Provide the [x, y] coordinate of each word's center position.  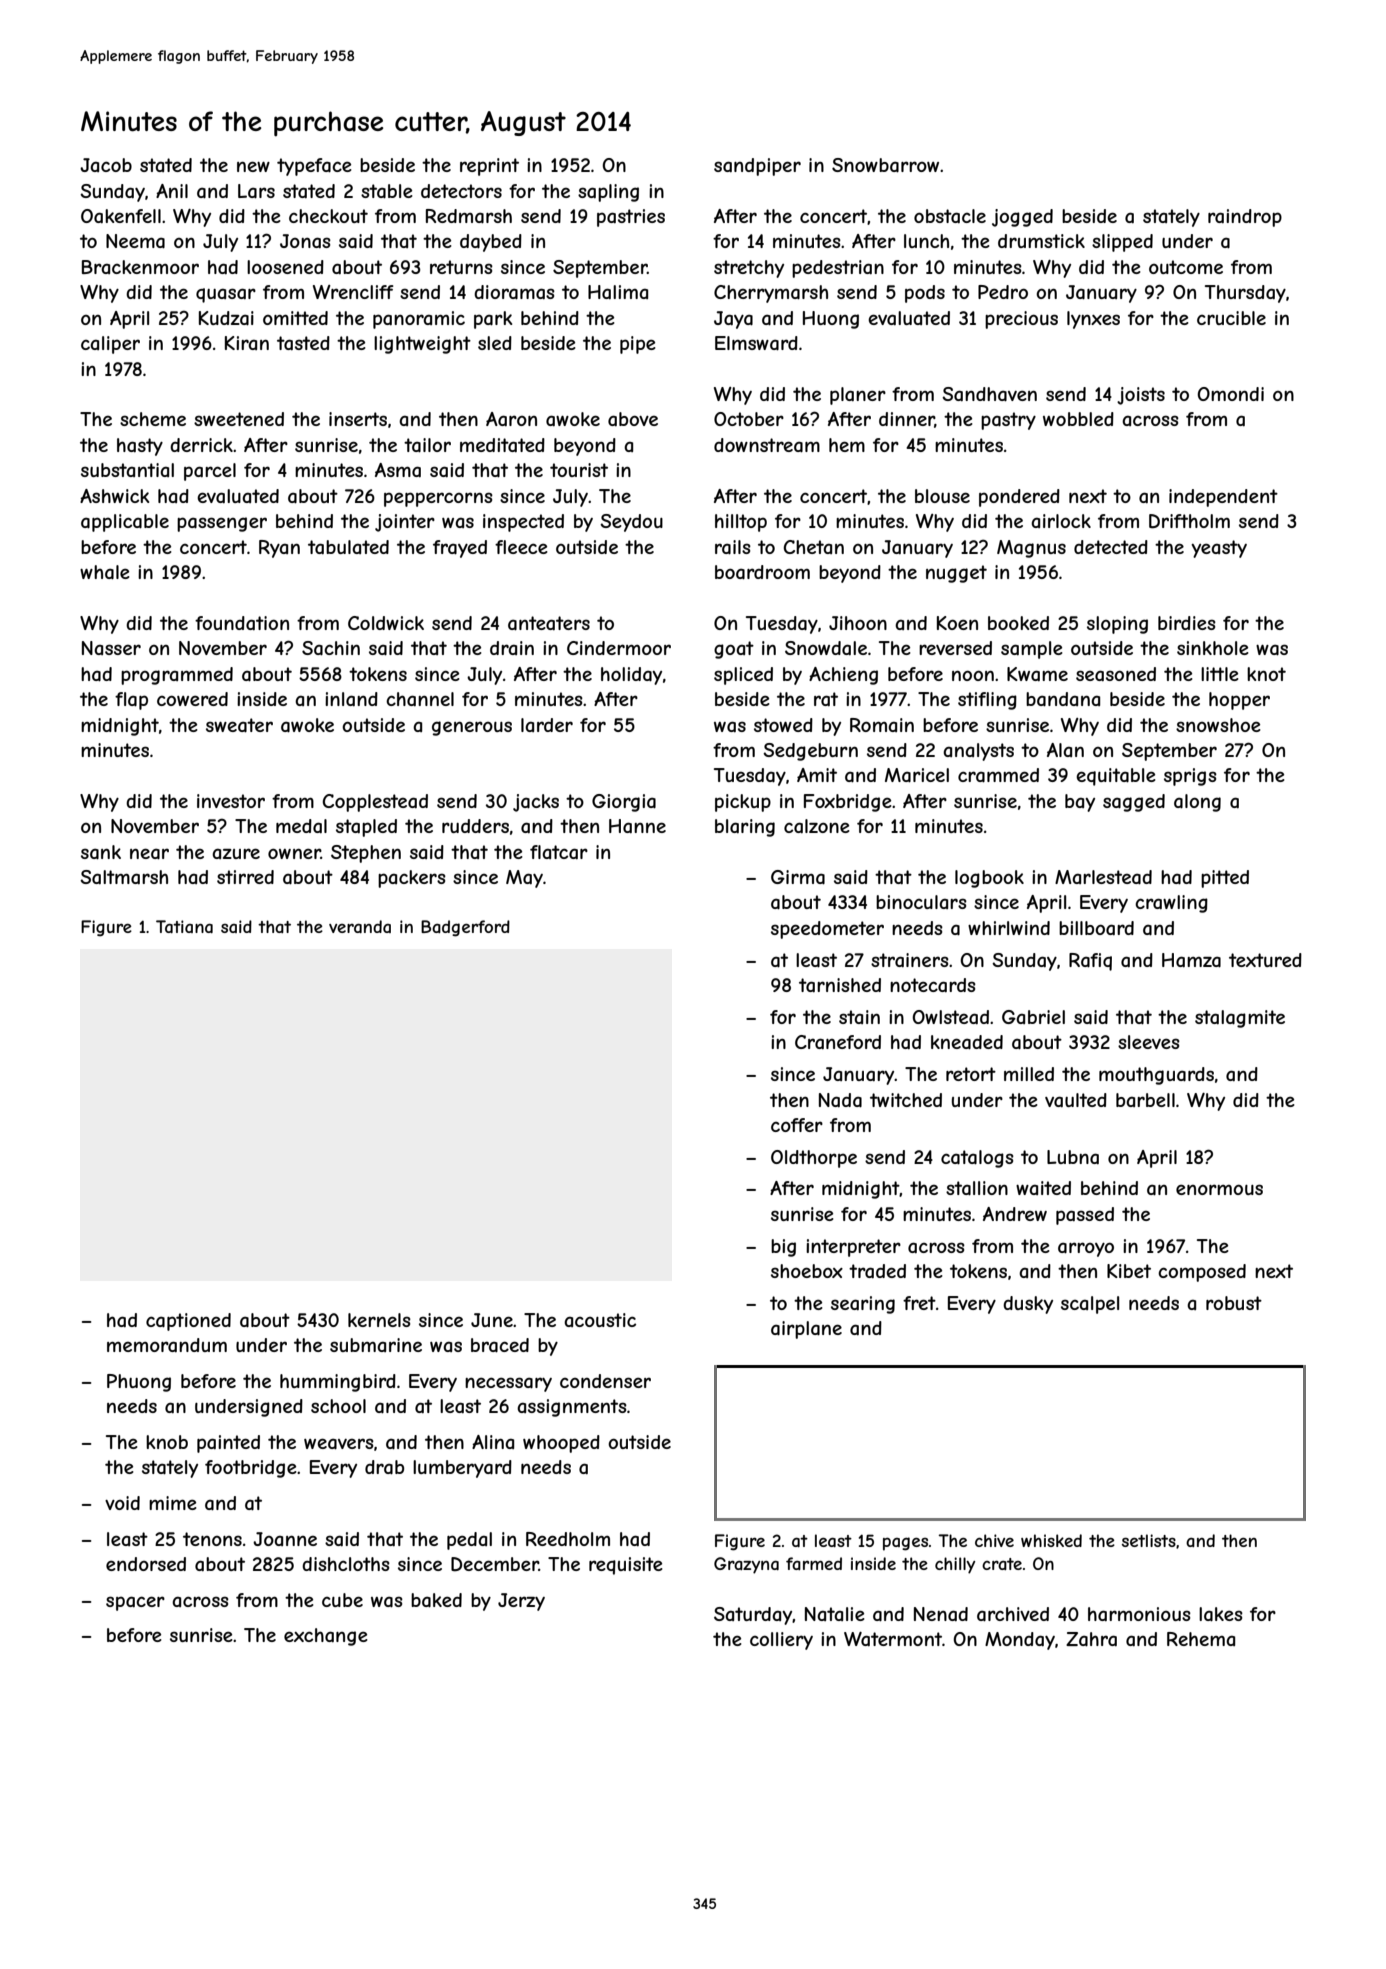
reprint [489, 167]
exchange [326, 1637]
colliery [781, 1641]
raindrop [1245, 218]
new [253, 166]
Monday [1020, 1641]
